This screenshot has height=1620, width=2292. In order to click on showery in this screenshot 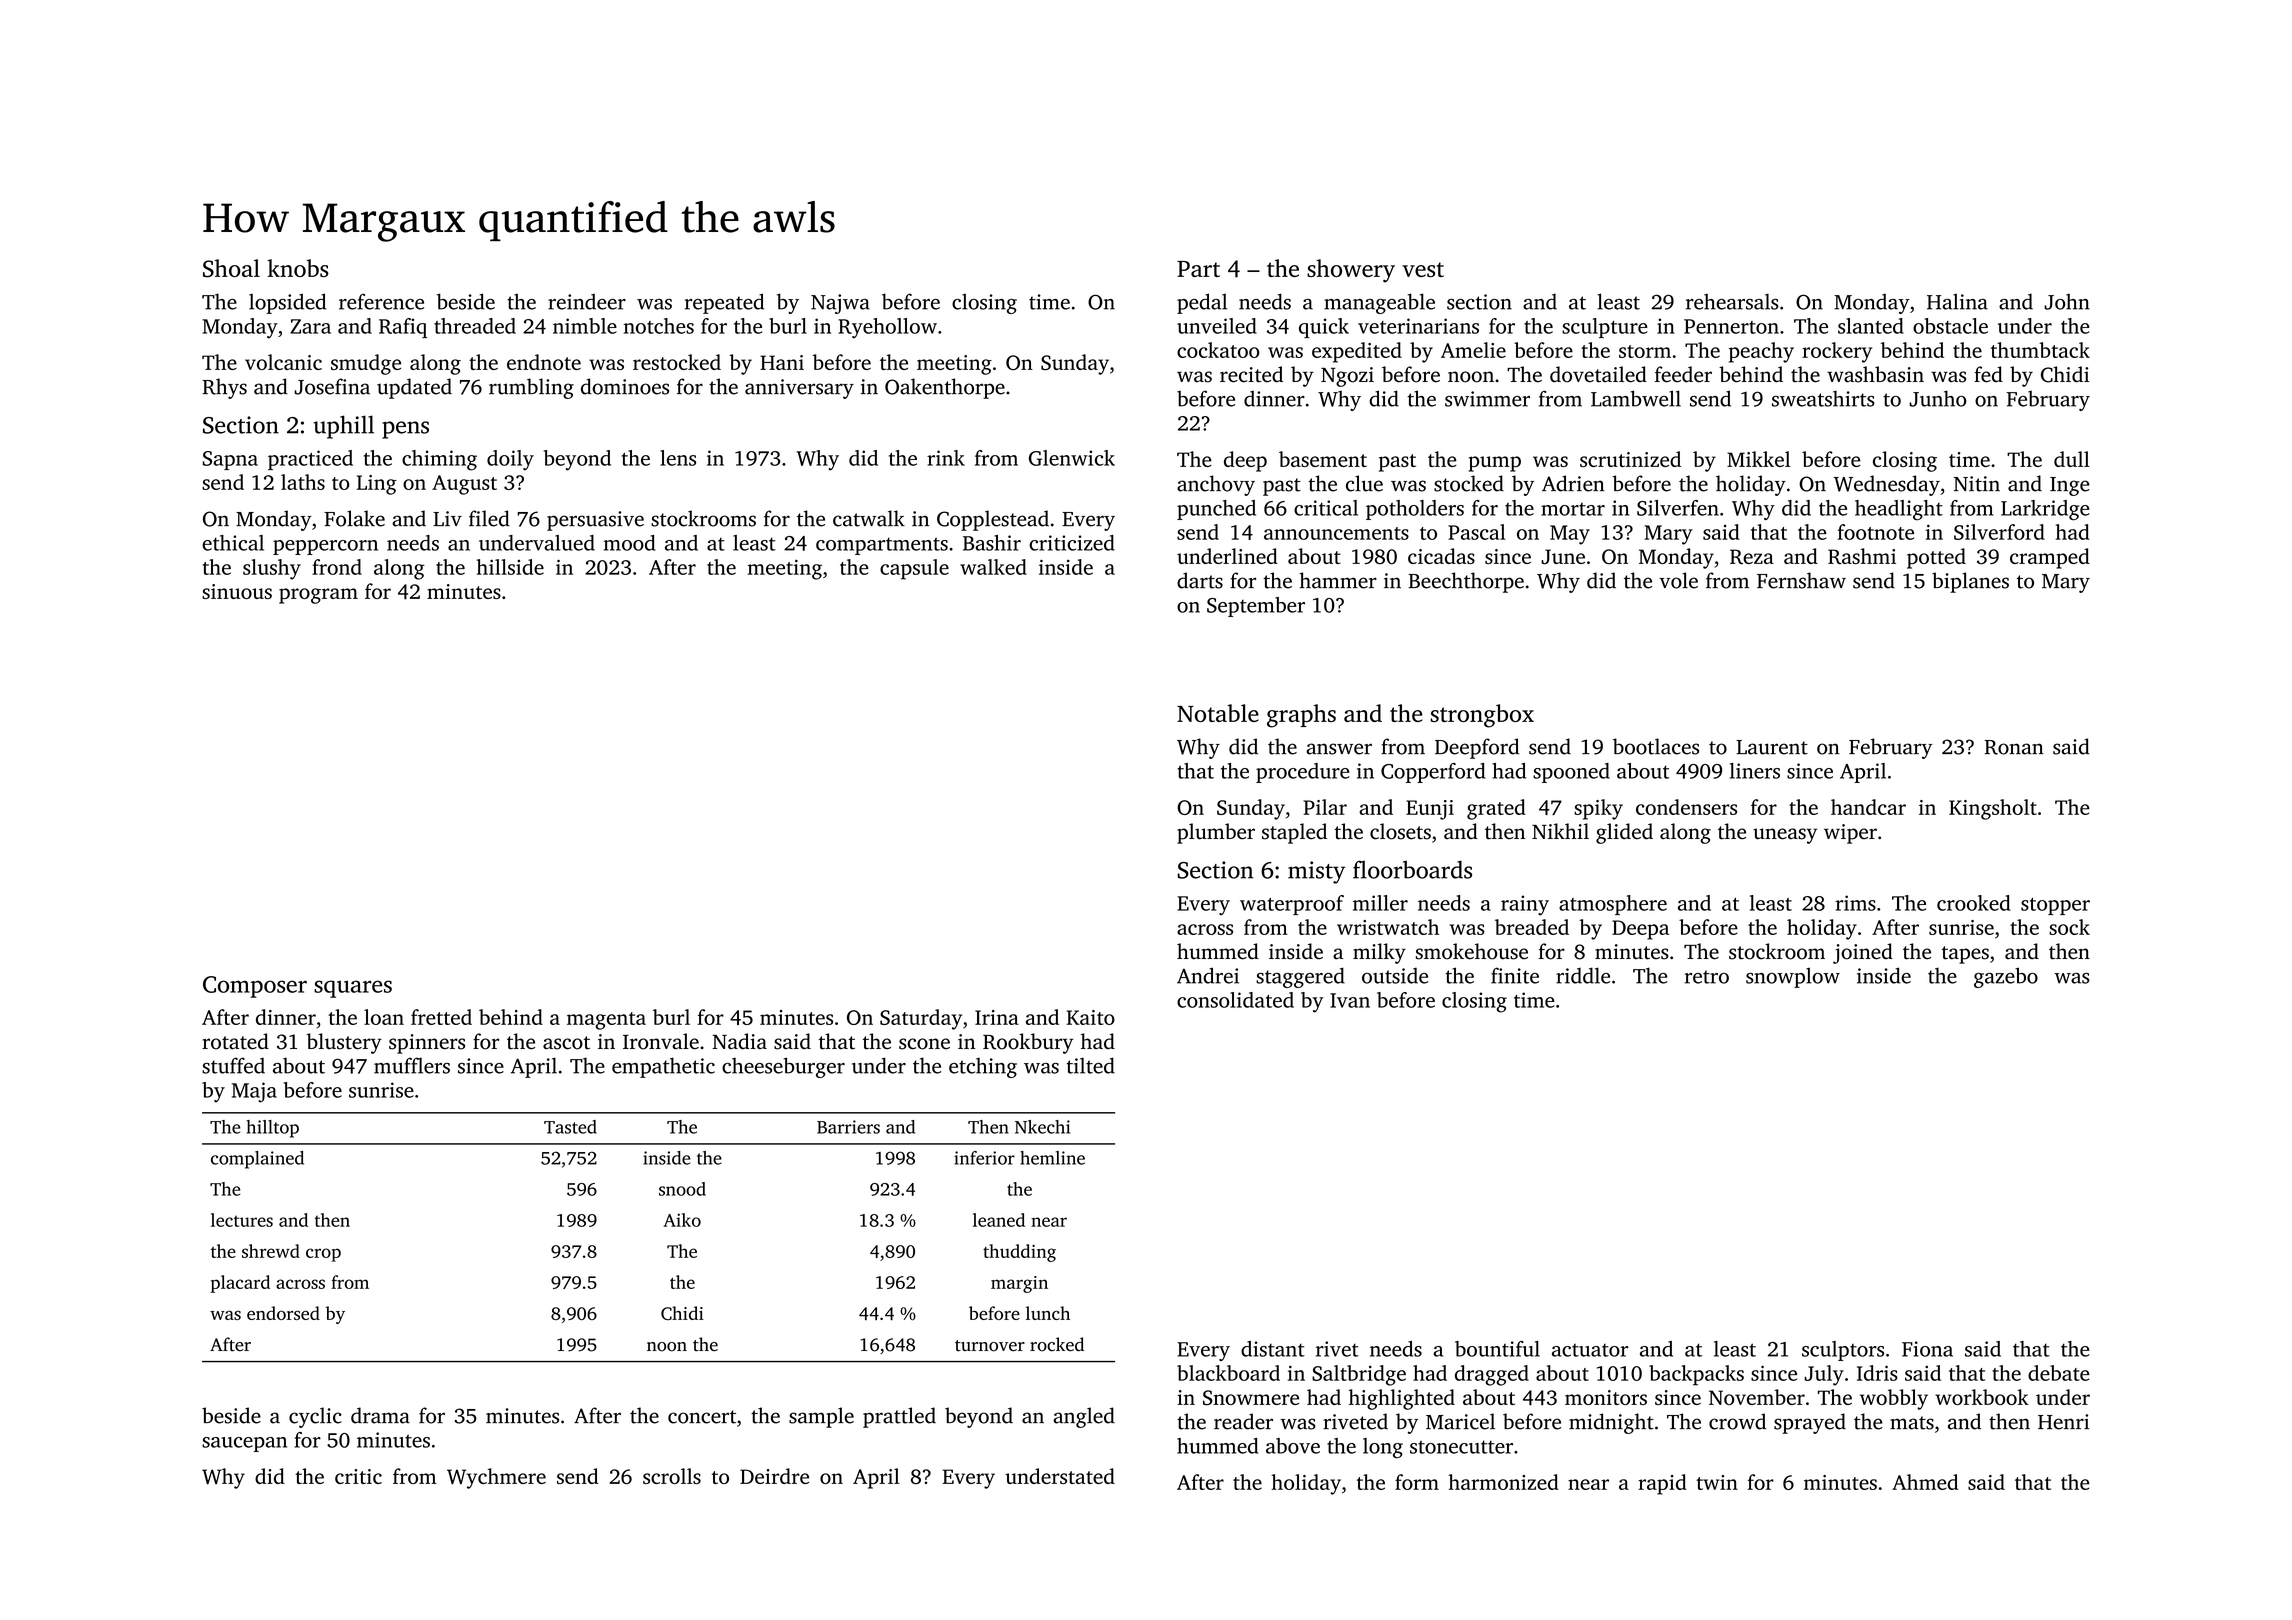, I will do `click(1351, 271)`.
